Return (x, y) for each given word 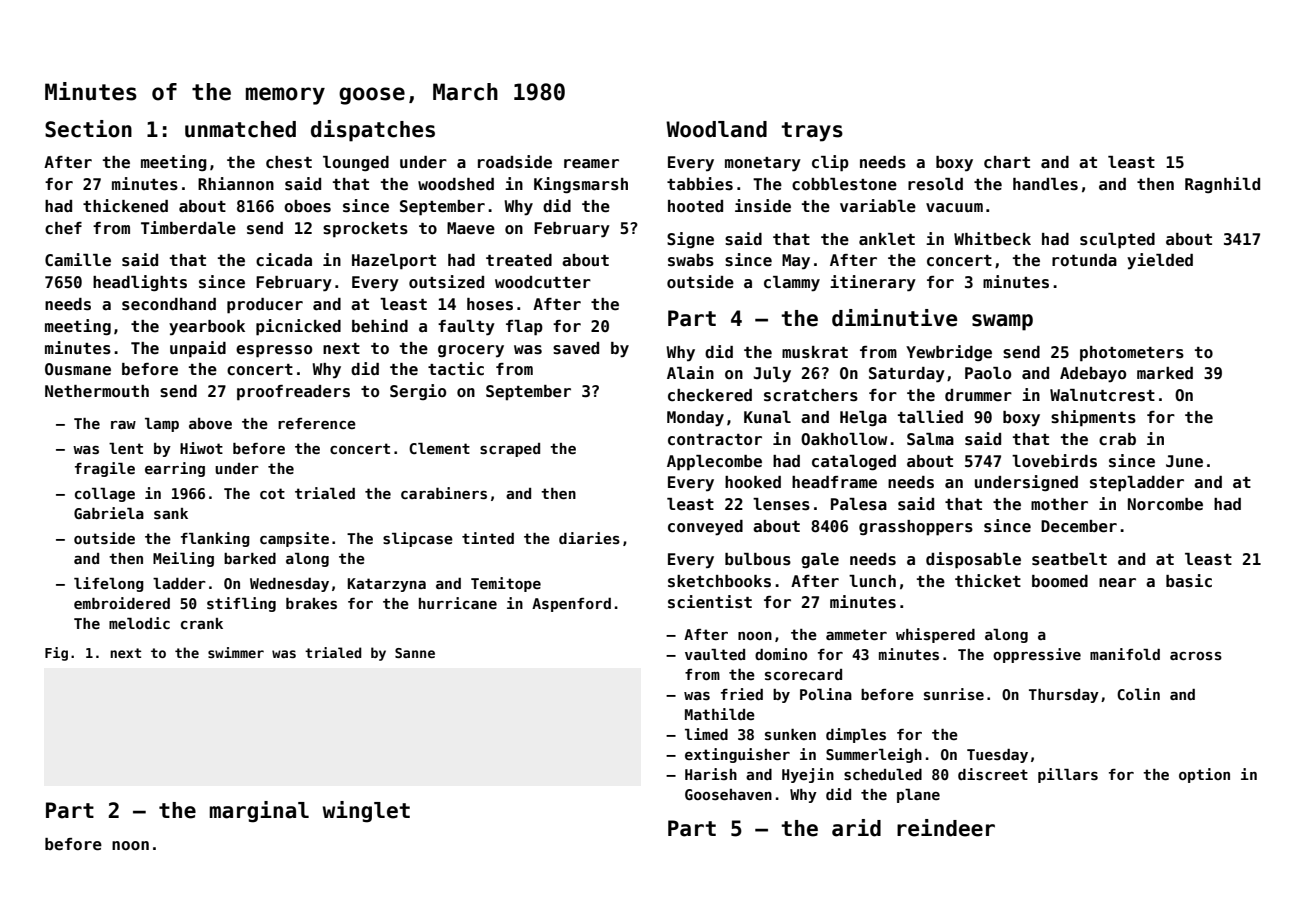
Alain (690, 372)
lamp (162, 425)
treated (519, 260)
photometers (1132, 354)
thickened (125, 205)
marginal (259, 812)
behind (380, 325)
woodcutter (543, 282)
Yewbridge (949, 353)
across (1196, 656)
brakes (311, 603)
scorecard (803, 674)
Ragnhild (1222, 185)
